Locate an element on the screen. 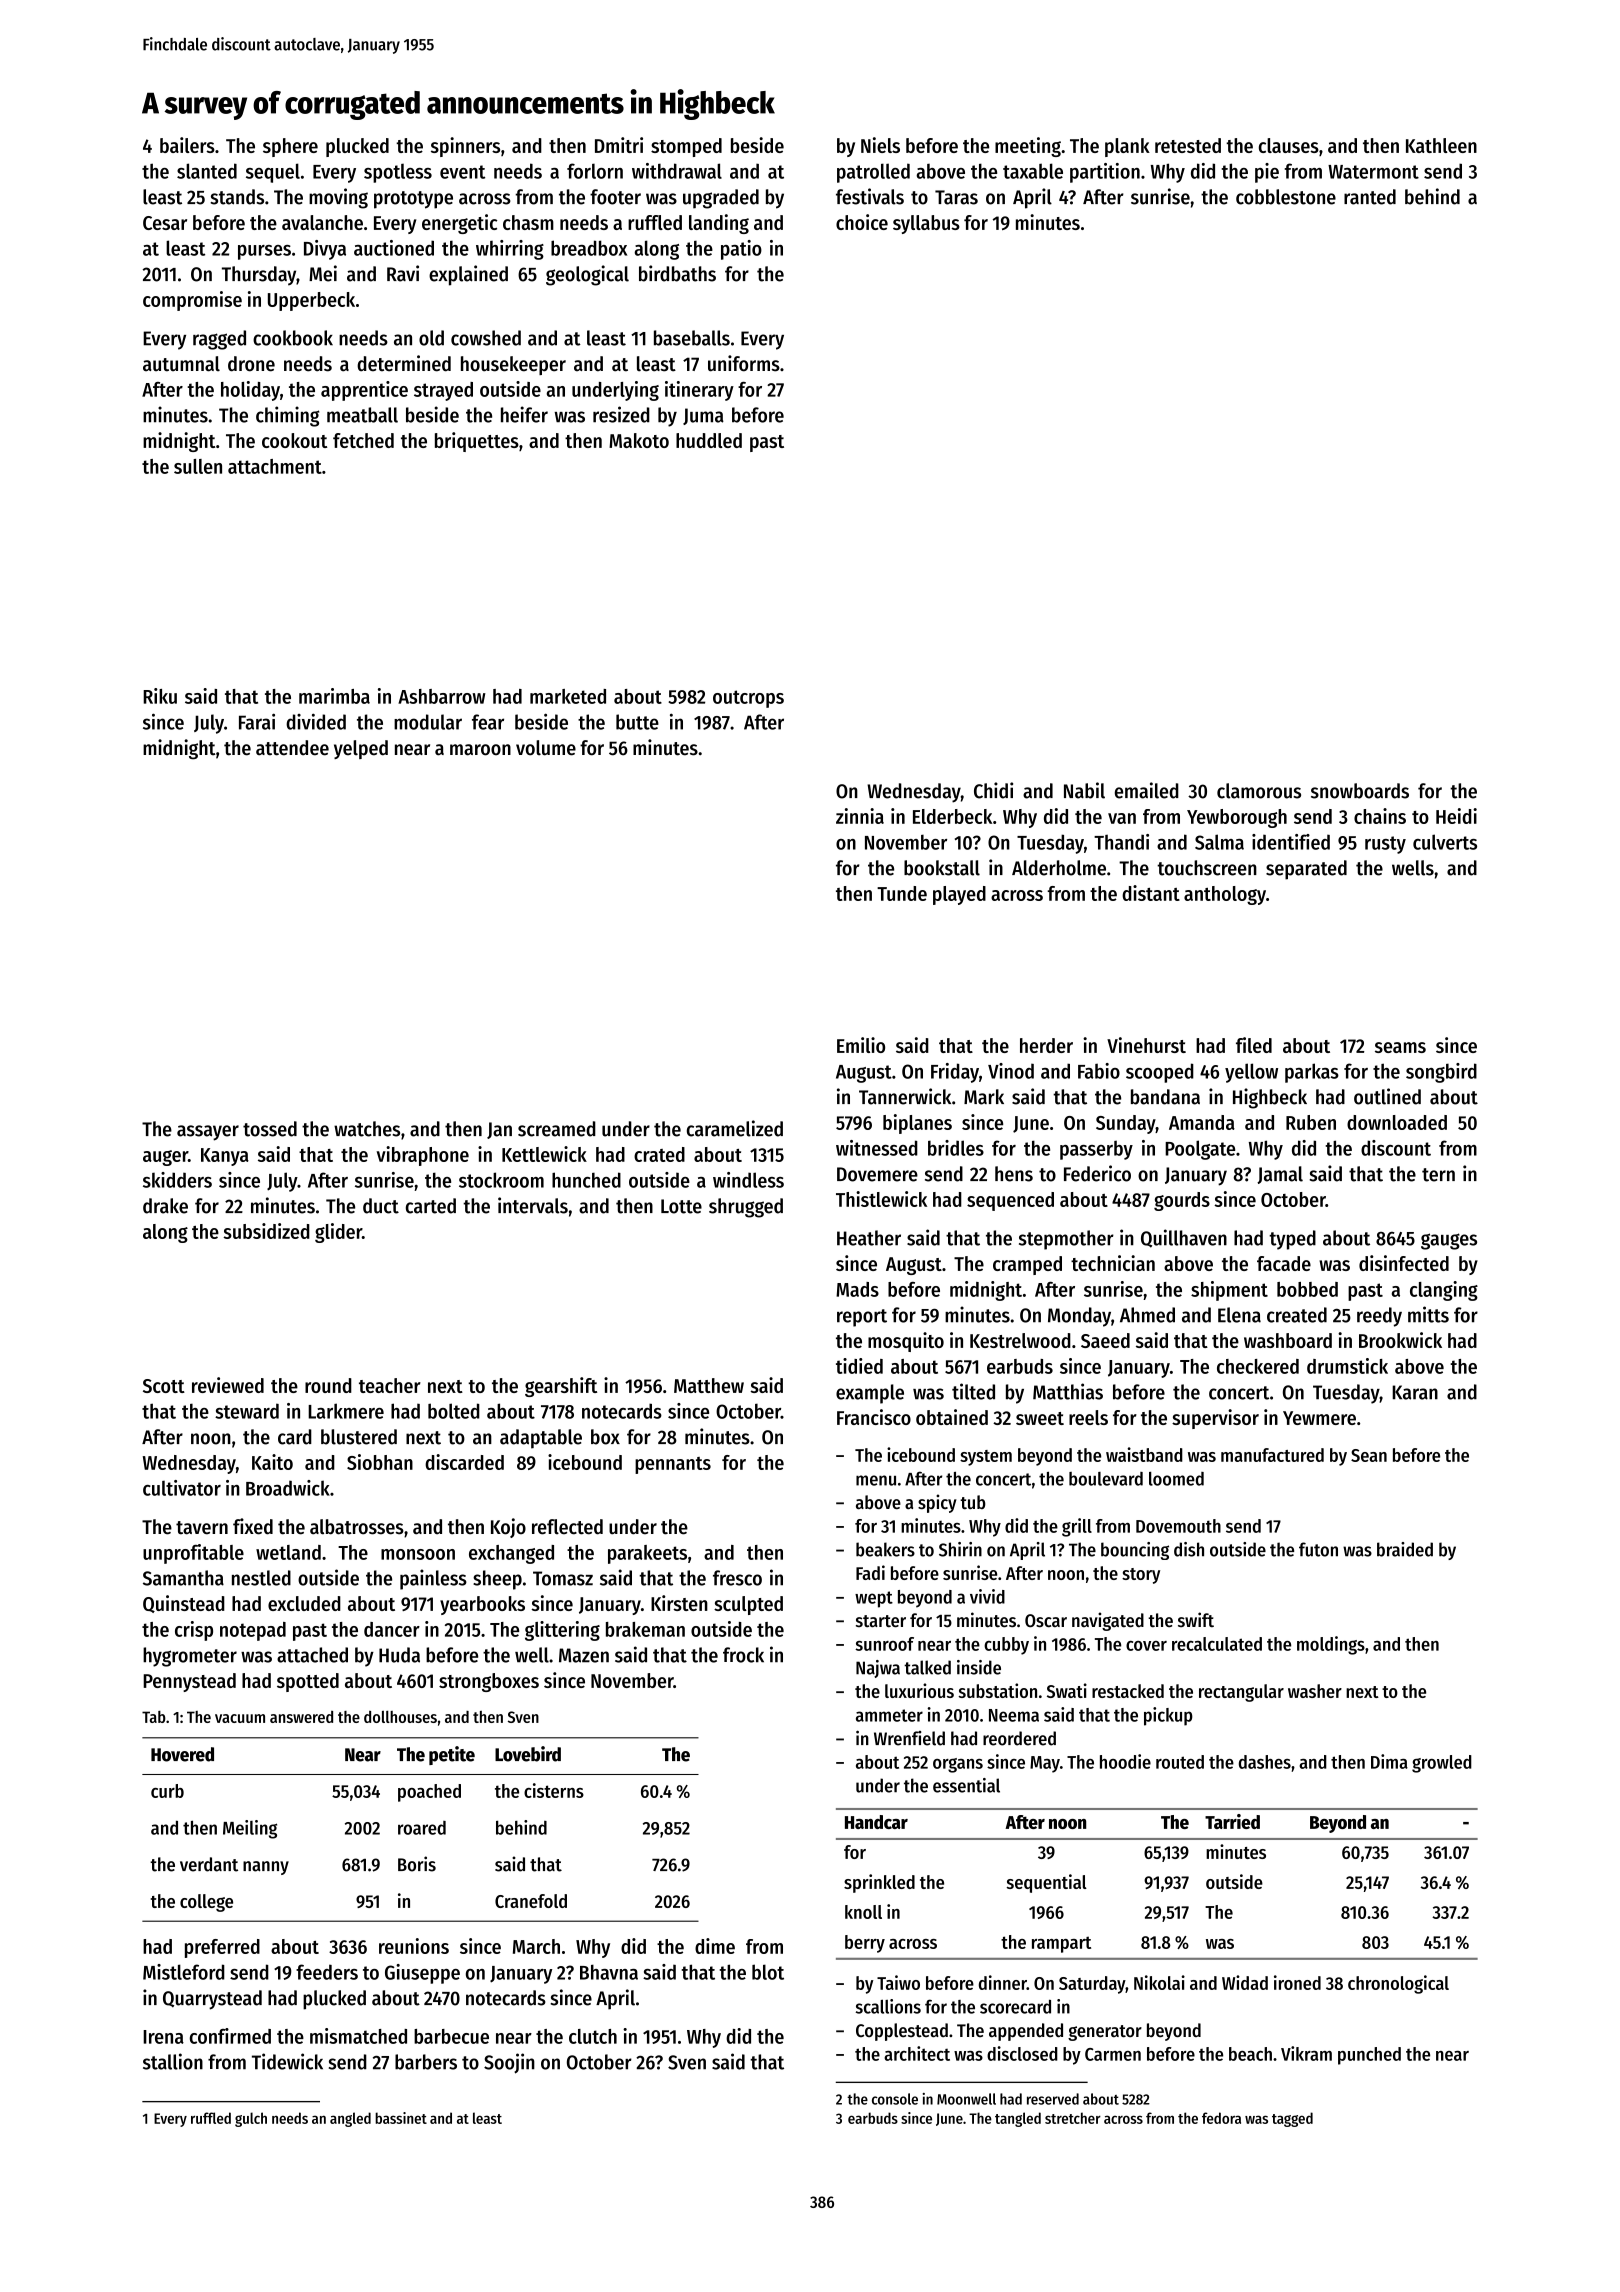 This screenshot has height=2292, width=1620. Ashbarrow is located at coordinates (442, 696).
